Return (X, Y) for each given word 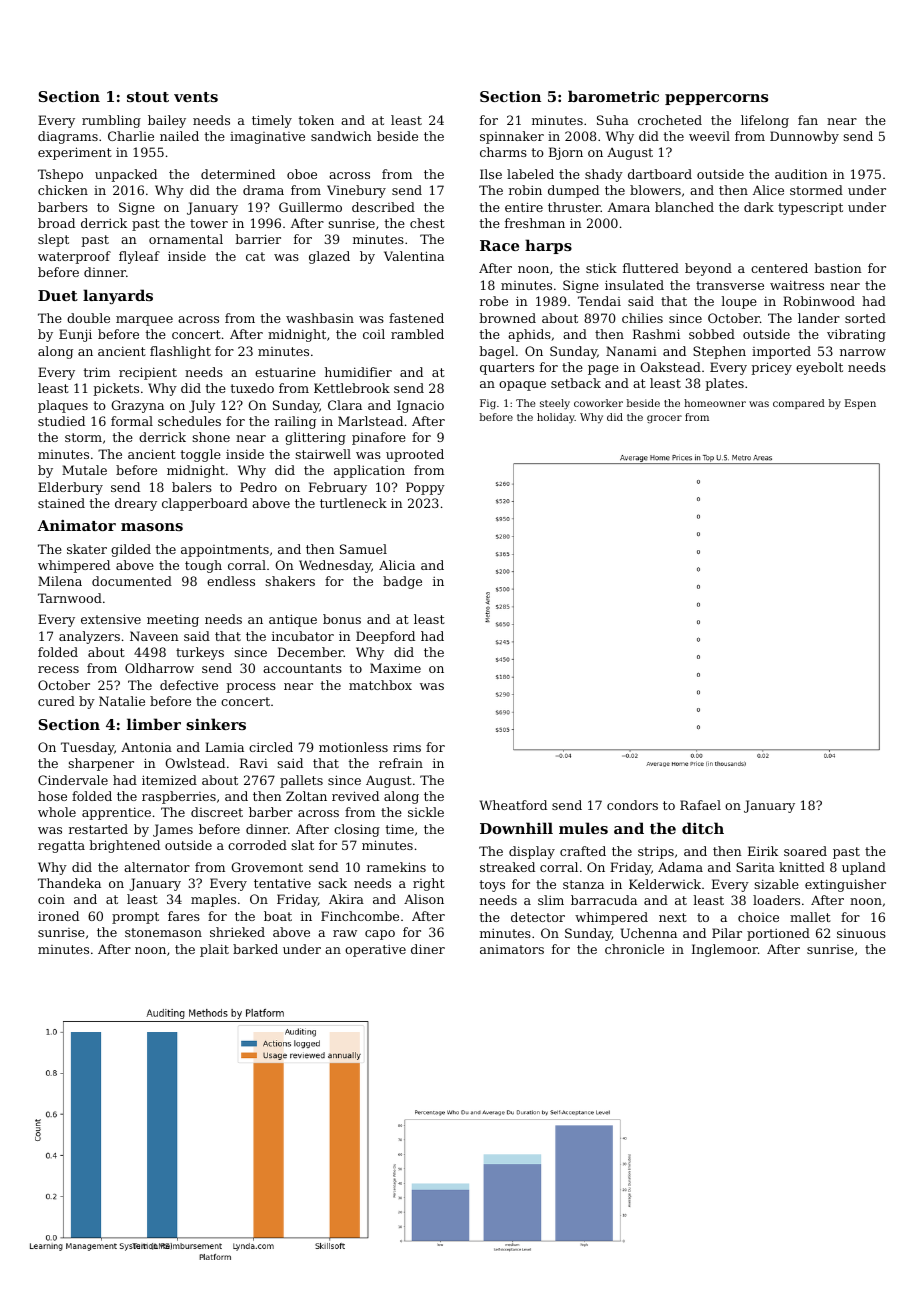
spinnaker (512, 137)
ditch (703, 828)
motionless (353, 747)
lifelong (765, 121)
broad (56, 223)
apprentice (116, 813)
